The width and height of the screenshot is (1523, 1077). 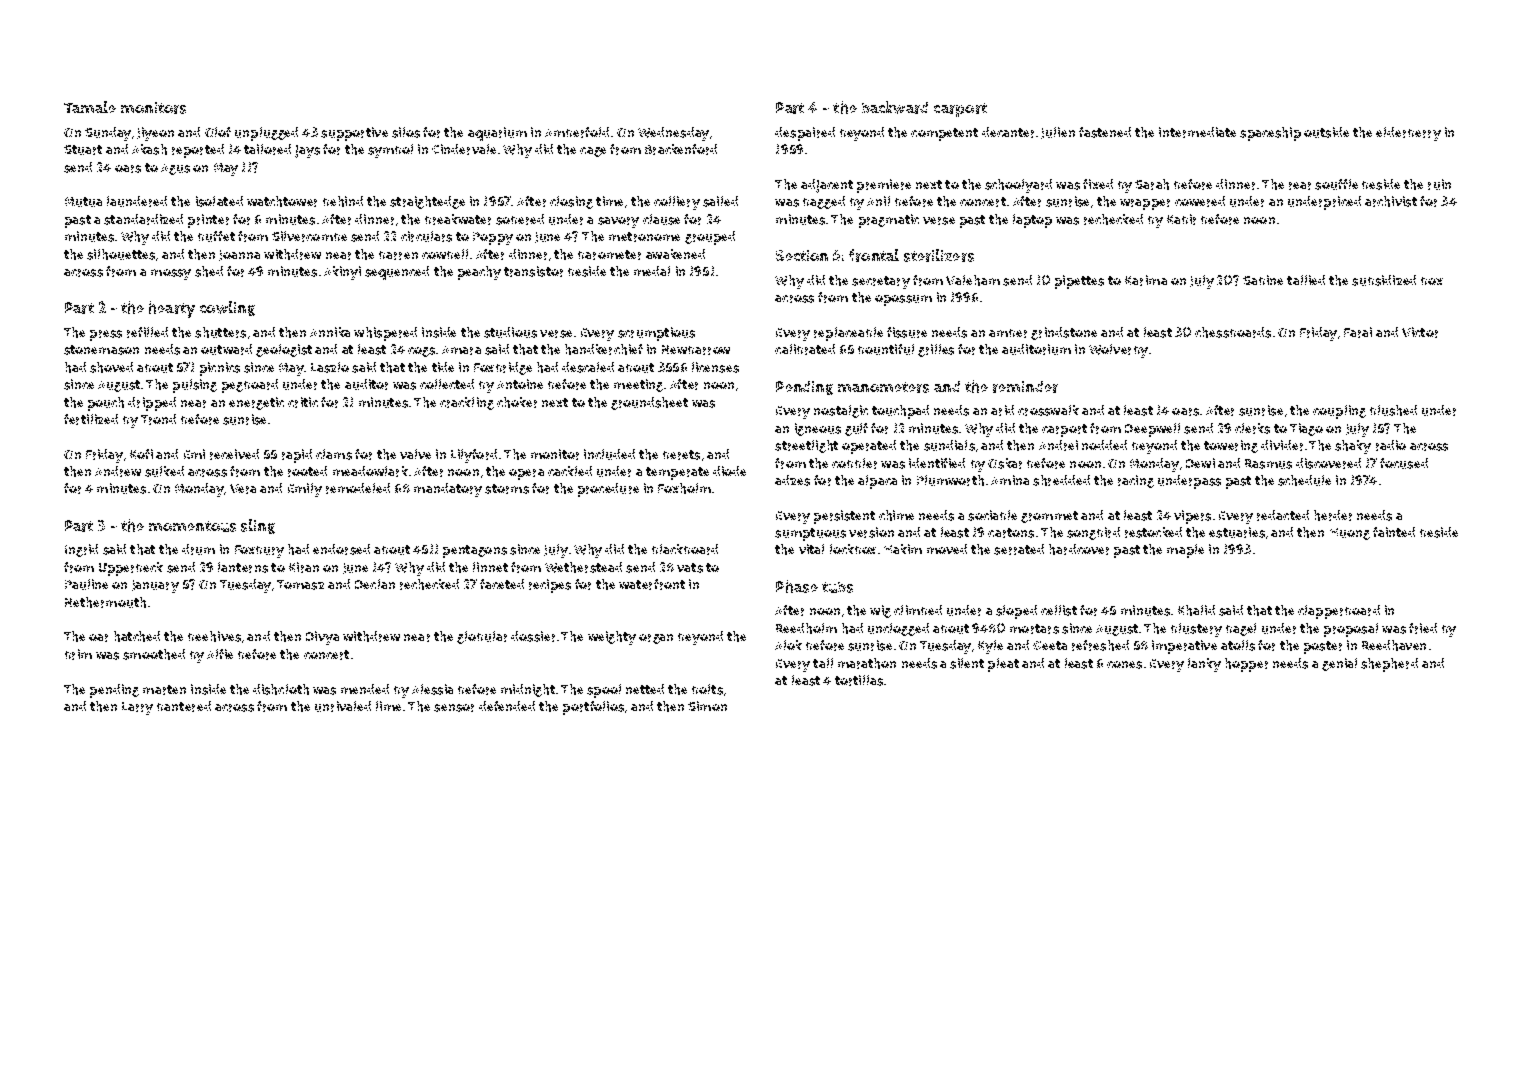 What do you see at coordinates (282, 201) in the screenshot?
I see `watchtower` at bounding box center [282, 201].
